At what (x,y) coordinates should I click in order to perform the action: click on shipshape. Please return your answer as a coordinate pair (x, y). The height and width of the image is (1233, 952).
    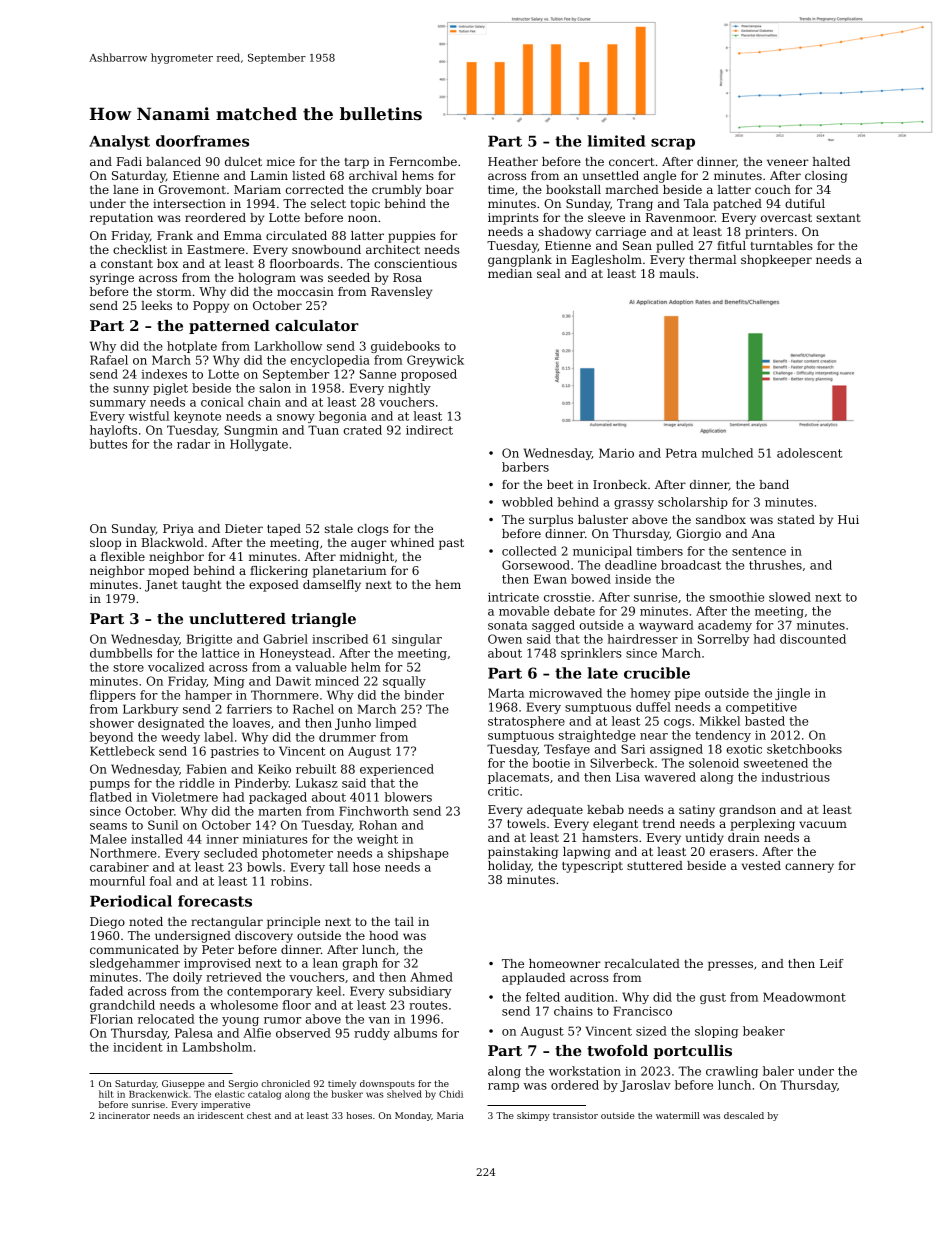
    Looking at the image, I should click on (418, 854).
